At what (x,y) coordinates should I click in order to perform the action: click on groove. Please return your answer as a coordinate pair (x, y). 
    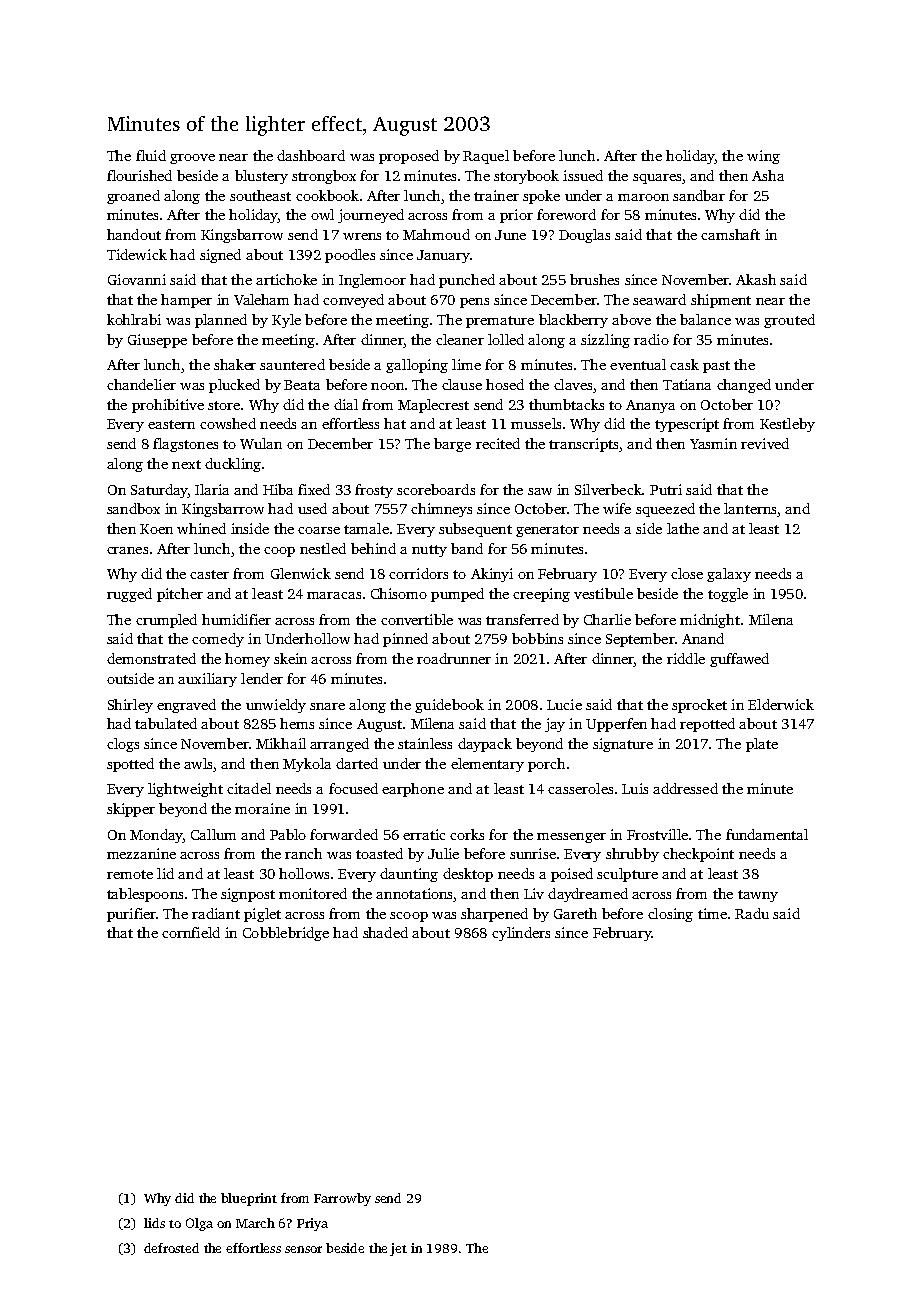
    Looking at the image, I should click on (192, 159).
